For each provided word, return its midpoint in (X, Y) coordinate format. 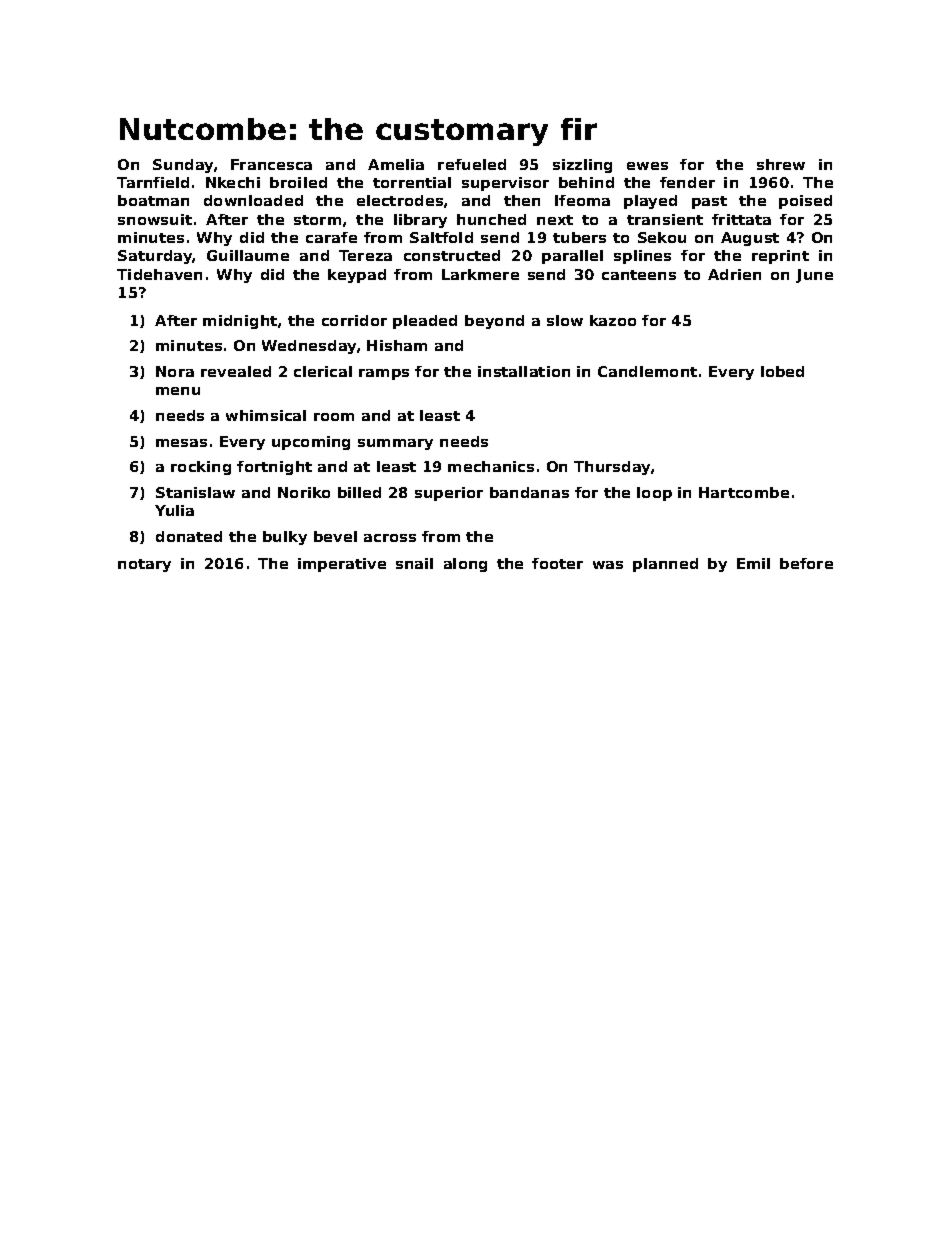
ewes (647, 166)
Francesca (271, 164)
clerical (323, 371)
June (814, 276)
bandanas (529, 492)
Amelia (396, 164)
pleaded (425, 322)
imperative (342, 565)
